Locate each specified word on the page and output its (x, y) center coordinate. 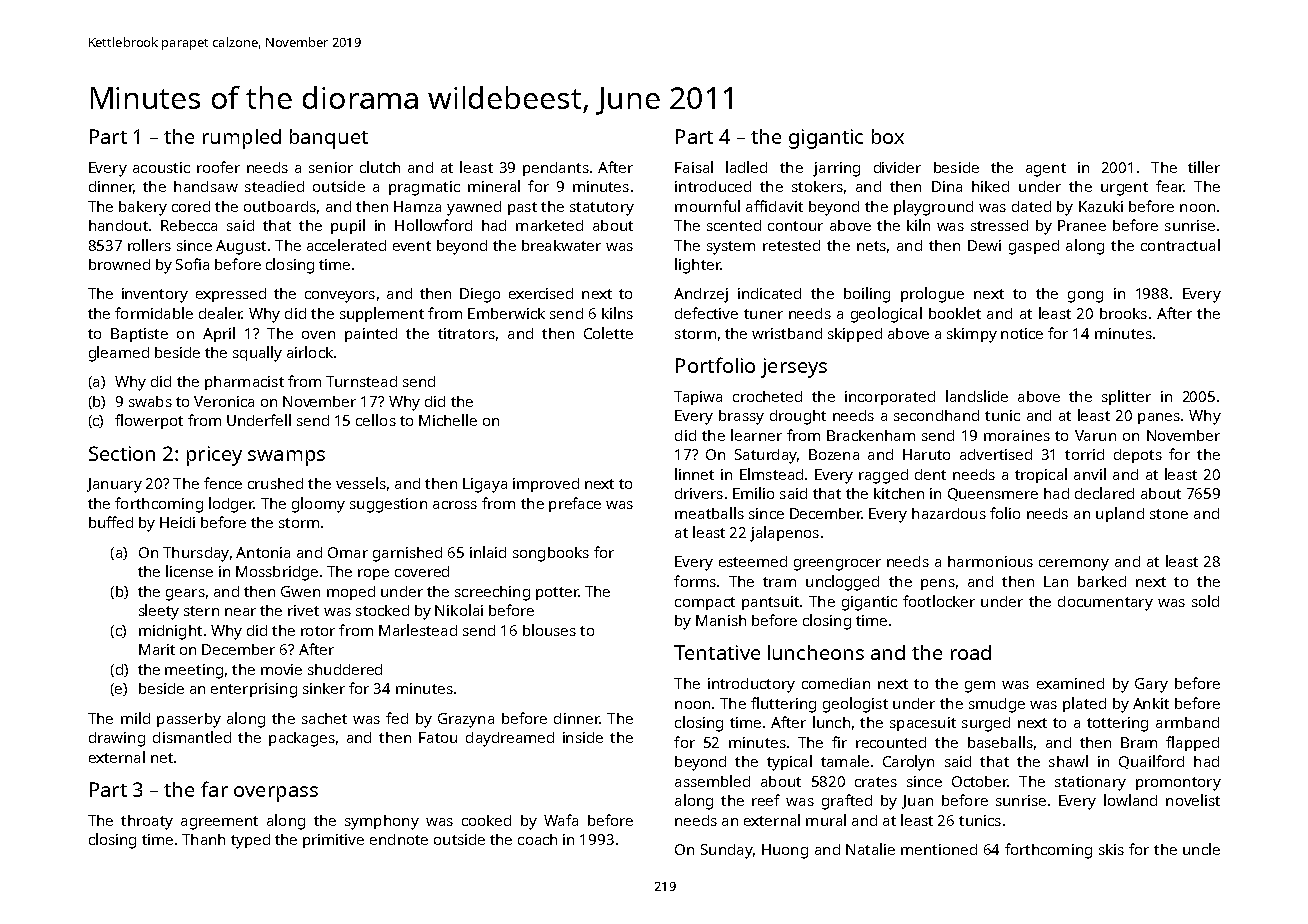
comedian (836, 683)
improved (546, 485)
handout (118, 225)
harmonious (990, 561)
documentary (1105, 603)
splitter (1126, 397)
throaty (147, 822)
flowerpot (149, 421)
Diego (480, 295)
